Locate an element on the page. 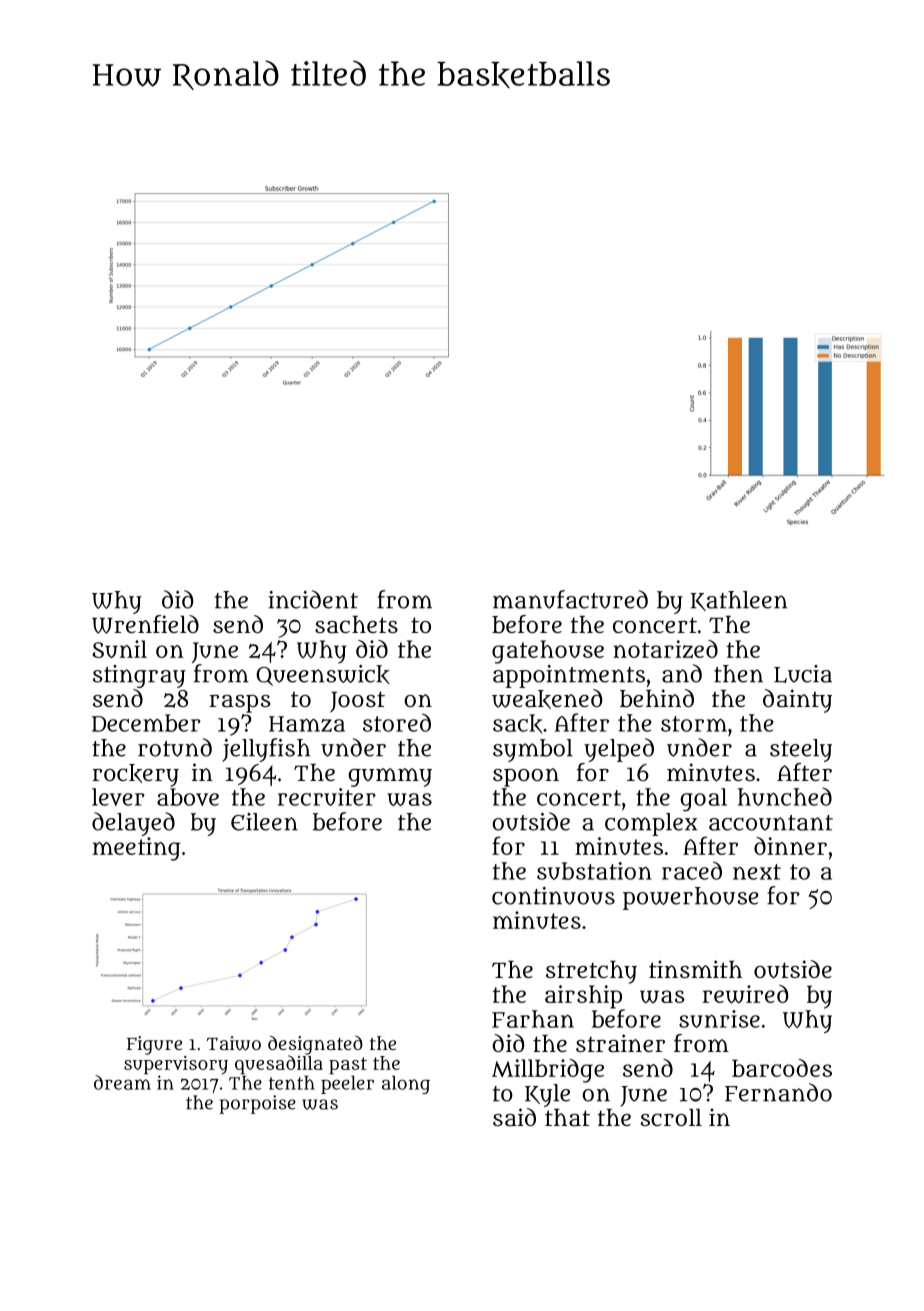  said is located at coordinates (514, 1117).
